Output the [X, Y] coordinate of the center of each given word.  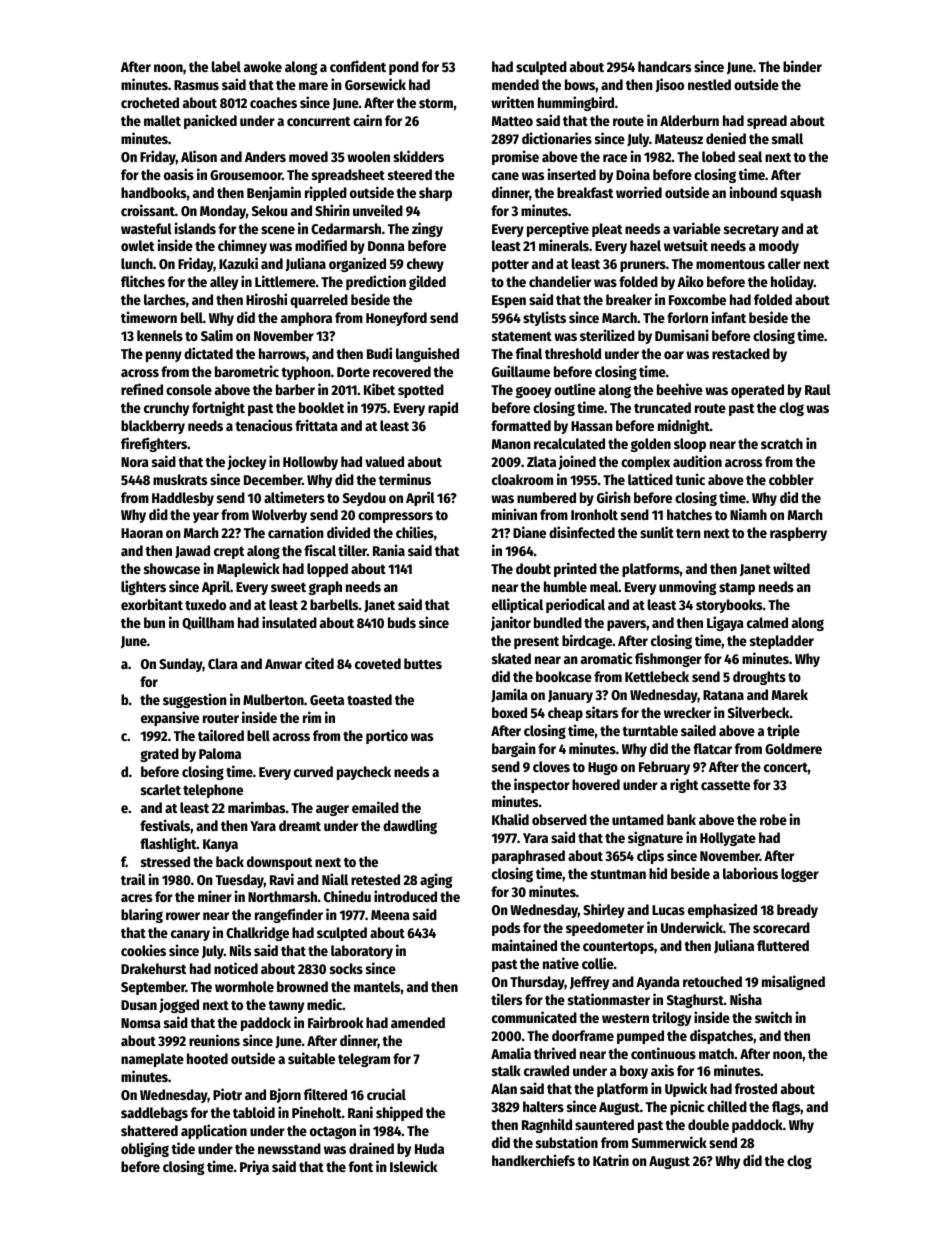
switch [773, 1017]
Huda [429, 1148]
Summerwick [669, 1142]
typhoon [306, 373]
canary [190, 935]
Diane [529, 532]
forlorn [687, 317]
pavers [626, 625]
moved [308, 156]
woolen [368, 156]
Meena [390, 915]
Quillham [208, 623]
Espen [509, 301]
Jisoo [670, 85]
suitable [311, 1058]
